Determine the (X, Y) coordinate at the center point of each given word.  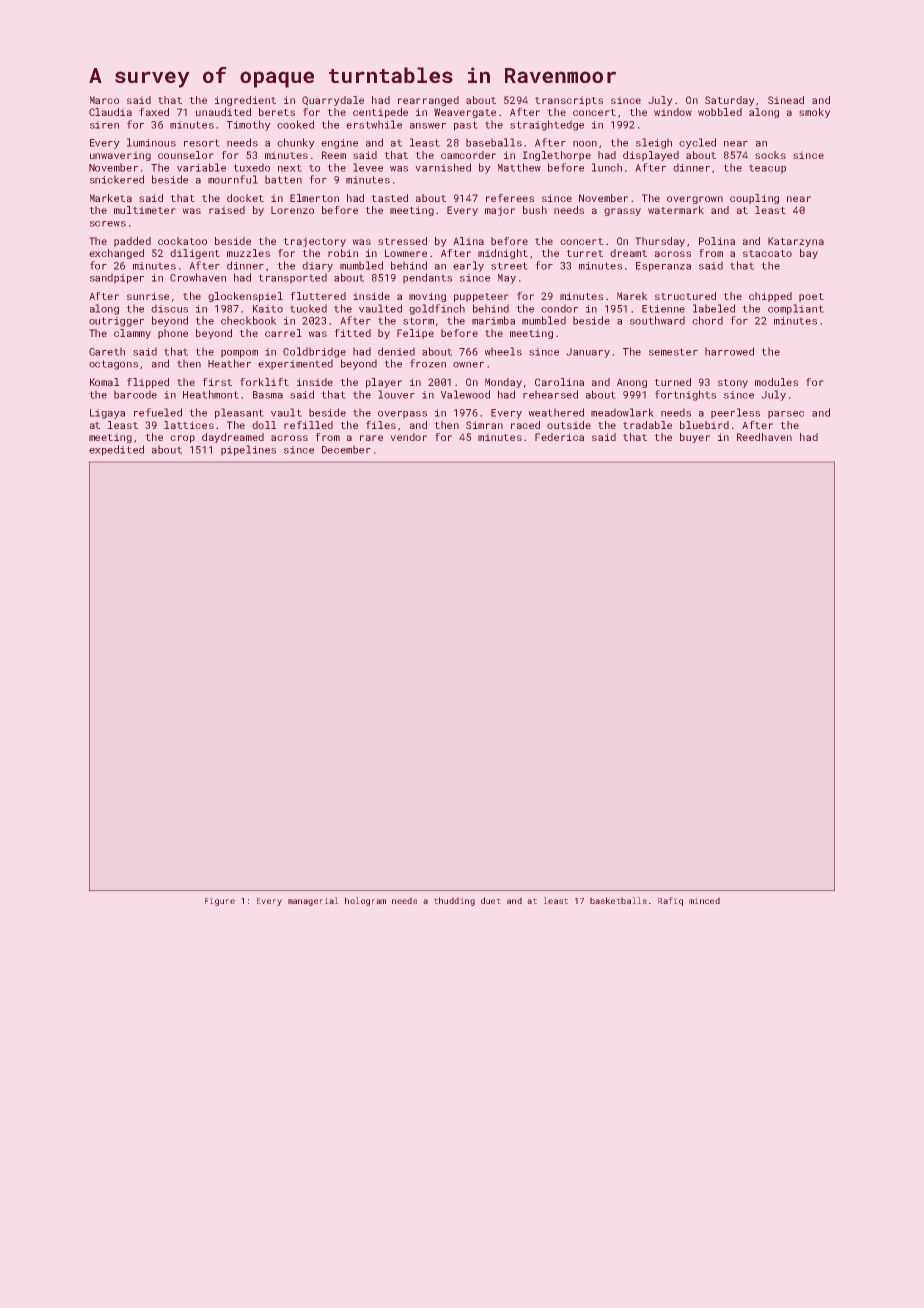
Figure (220, 901)
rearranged (428, 101)
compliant (796, 309)
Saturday (730, 101)
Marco (104, 100)
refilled (308, 425)
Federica (559, 437)
